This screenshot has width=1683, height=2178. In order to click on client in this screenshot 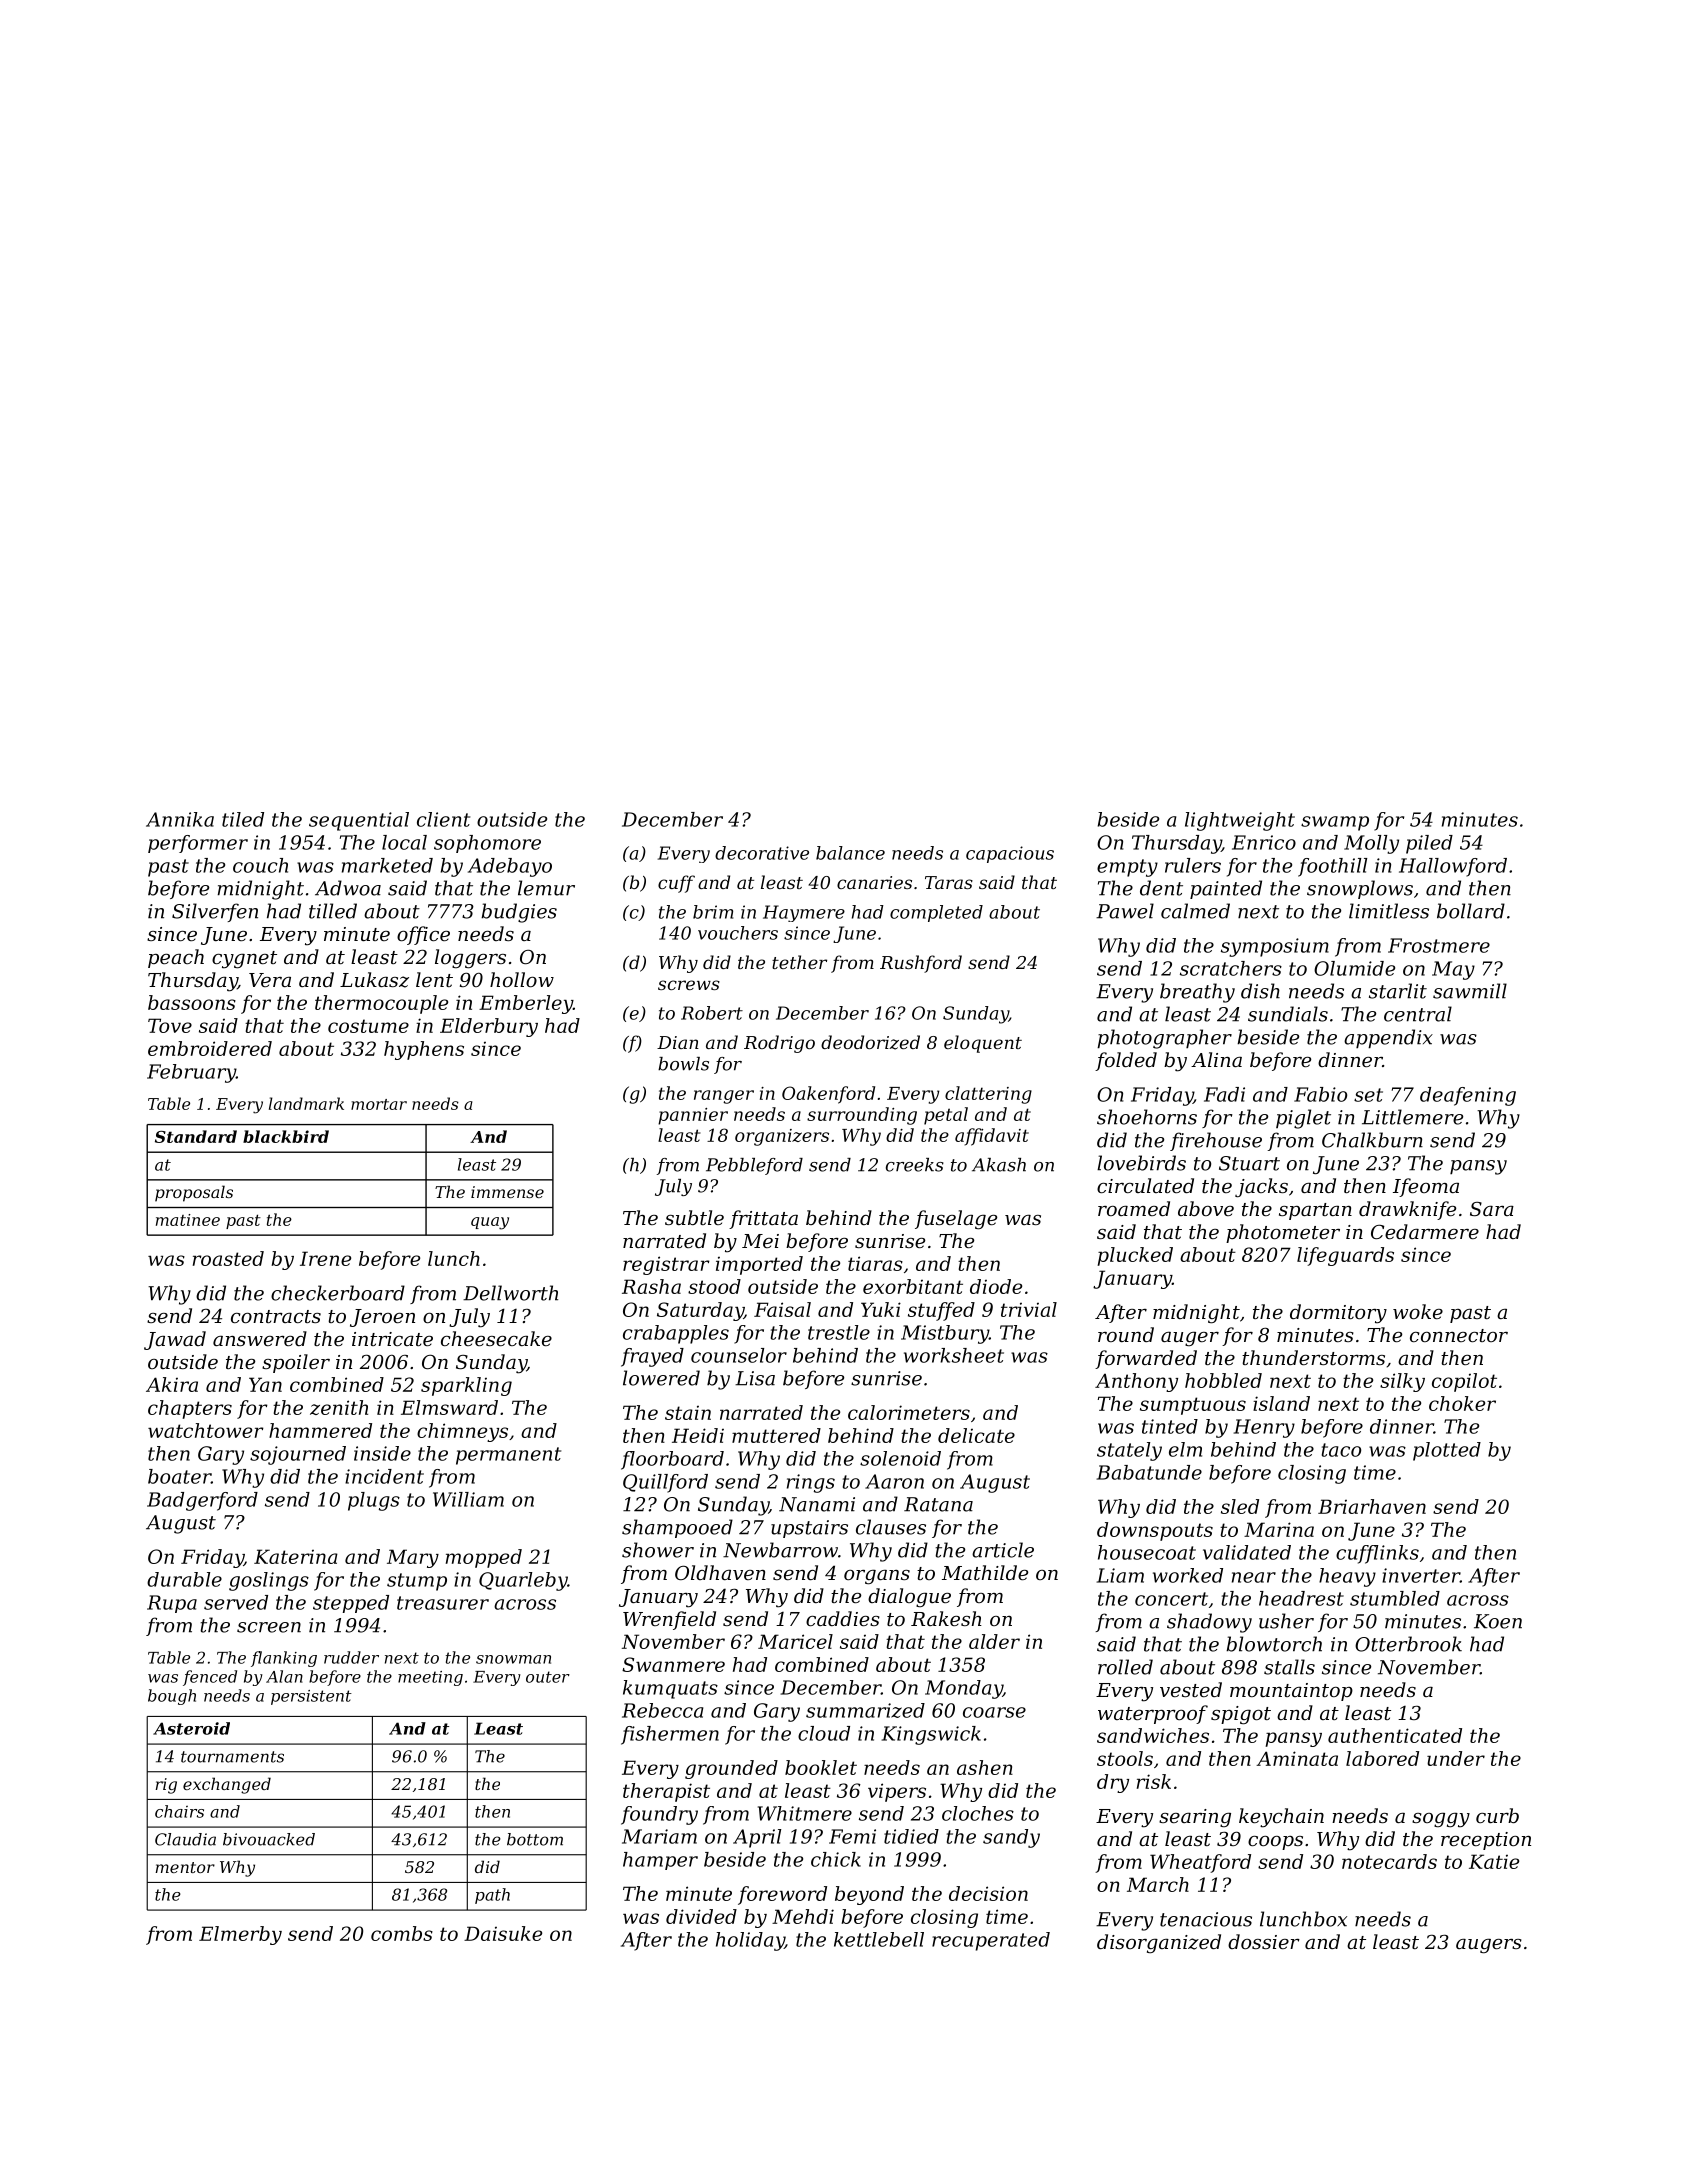, I will do `click(443, 819)`.
